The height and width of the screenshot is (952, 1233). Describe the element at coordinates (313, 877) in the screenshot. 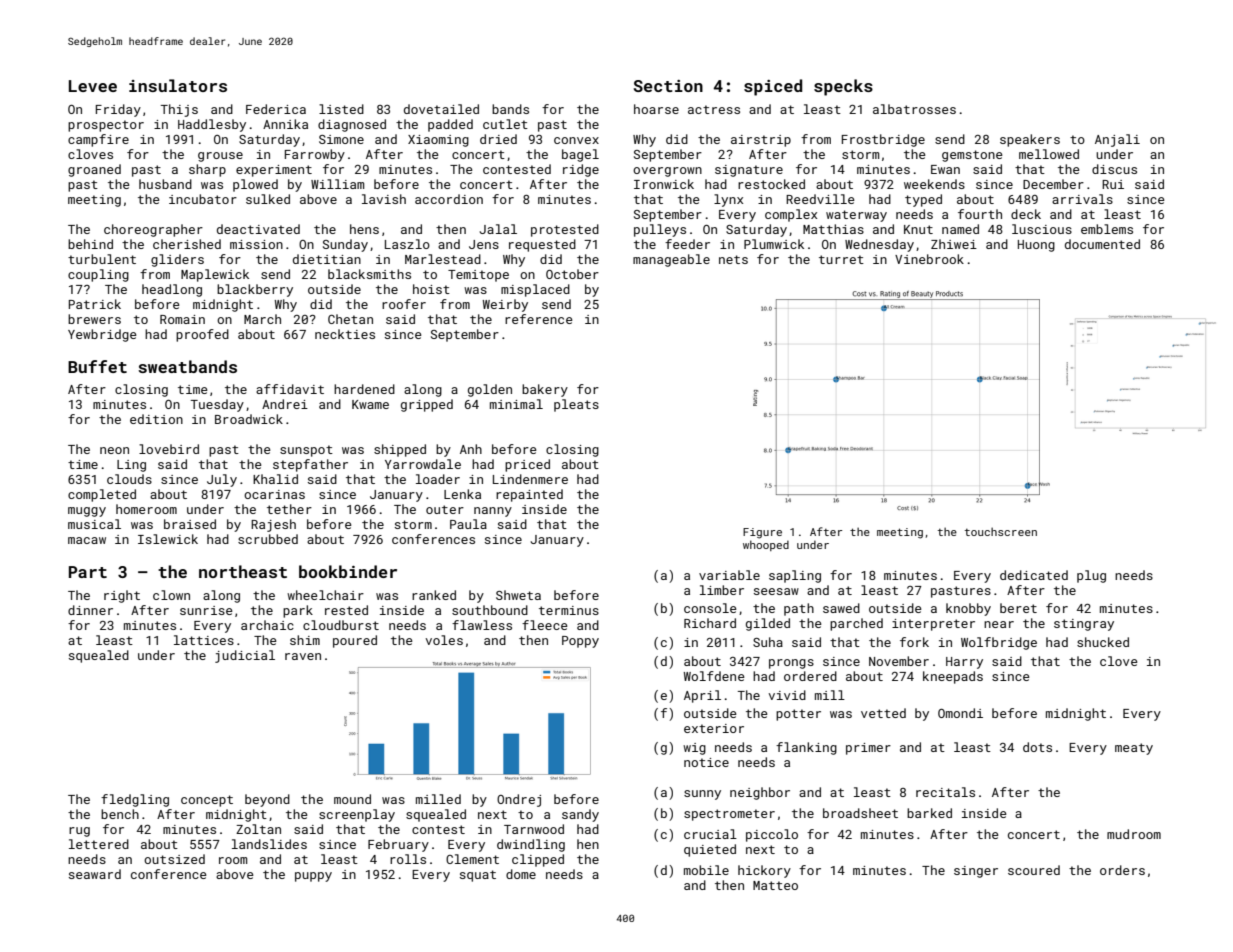

I see `puppy` at that location.
